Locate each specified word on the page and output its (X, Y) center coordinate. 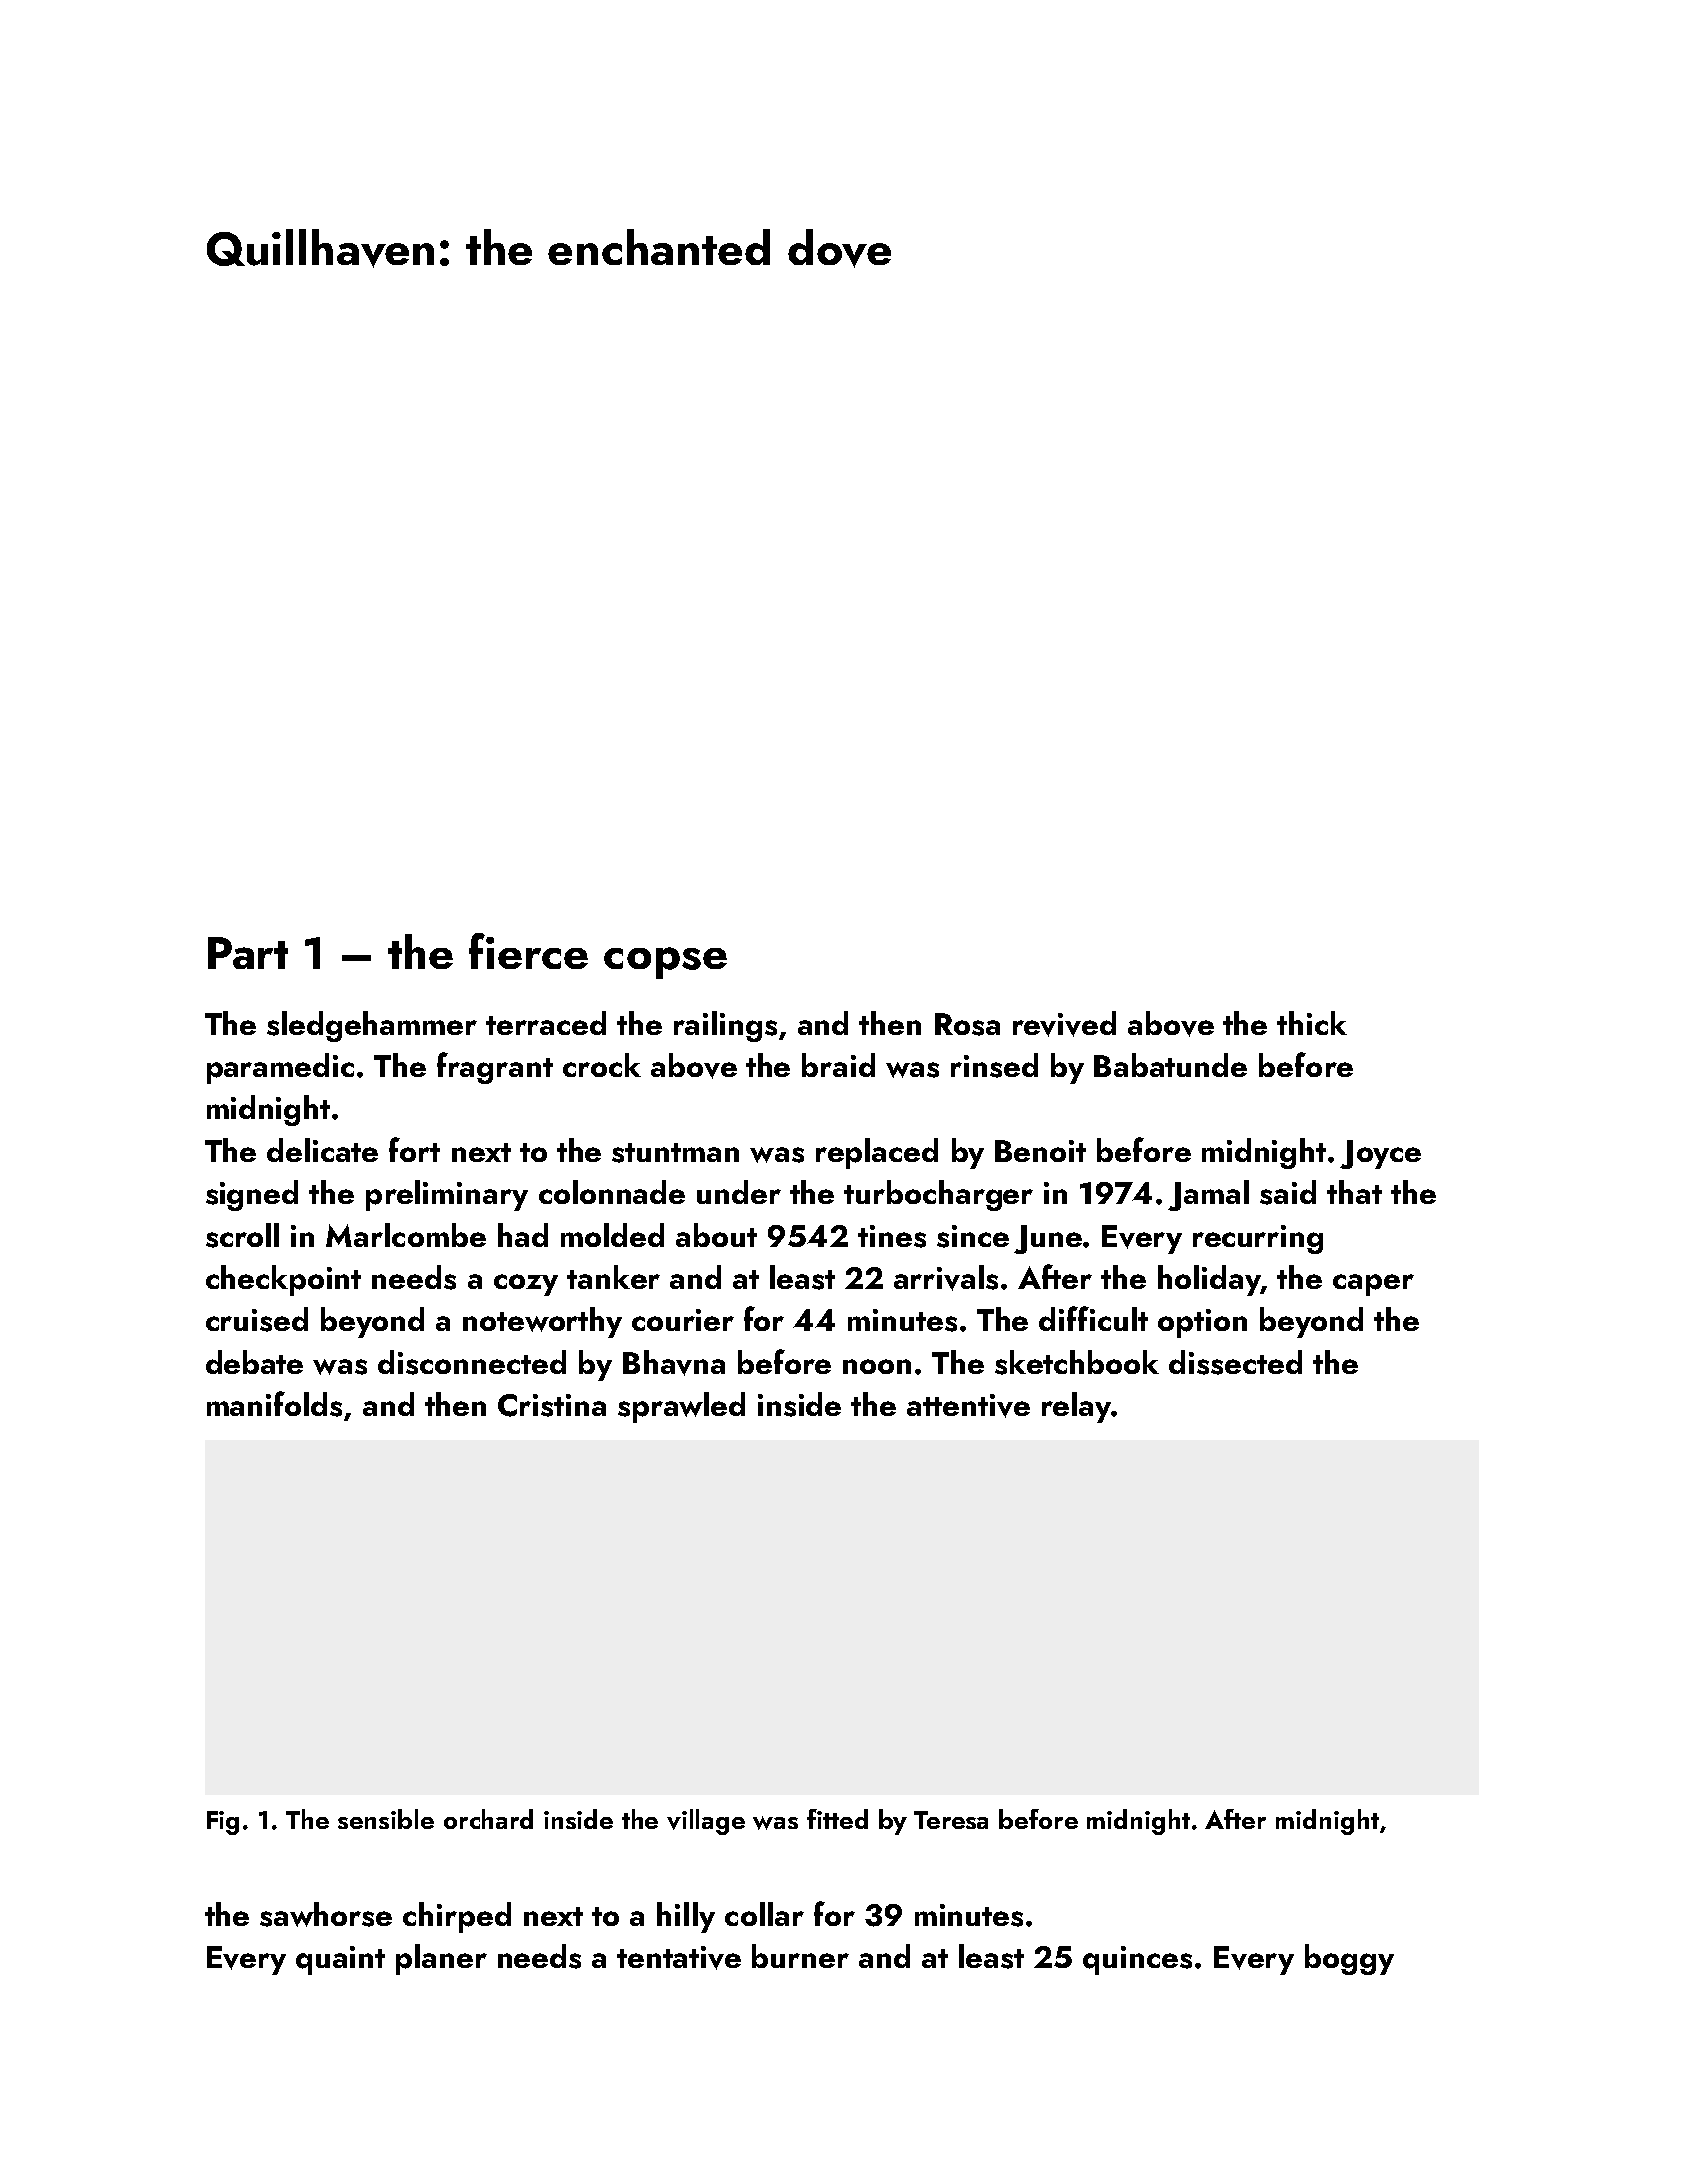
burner (800, 1956)
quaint (340, 1960)
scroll (242, 1235)
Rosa (967, 1024)
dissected (1235, 1362)
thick (1312, 1023)
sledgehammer (372, 1026)
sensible (386, 1819)
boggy (1349, 1959)
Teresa (951, 1820)
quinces (1137, 1960)
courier (683, 1320)
